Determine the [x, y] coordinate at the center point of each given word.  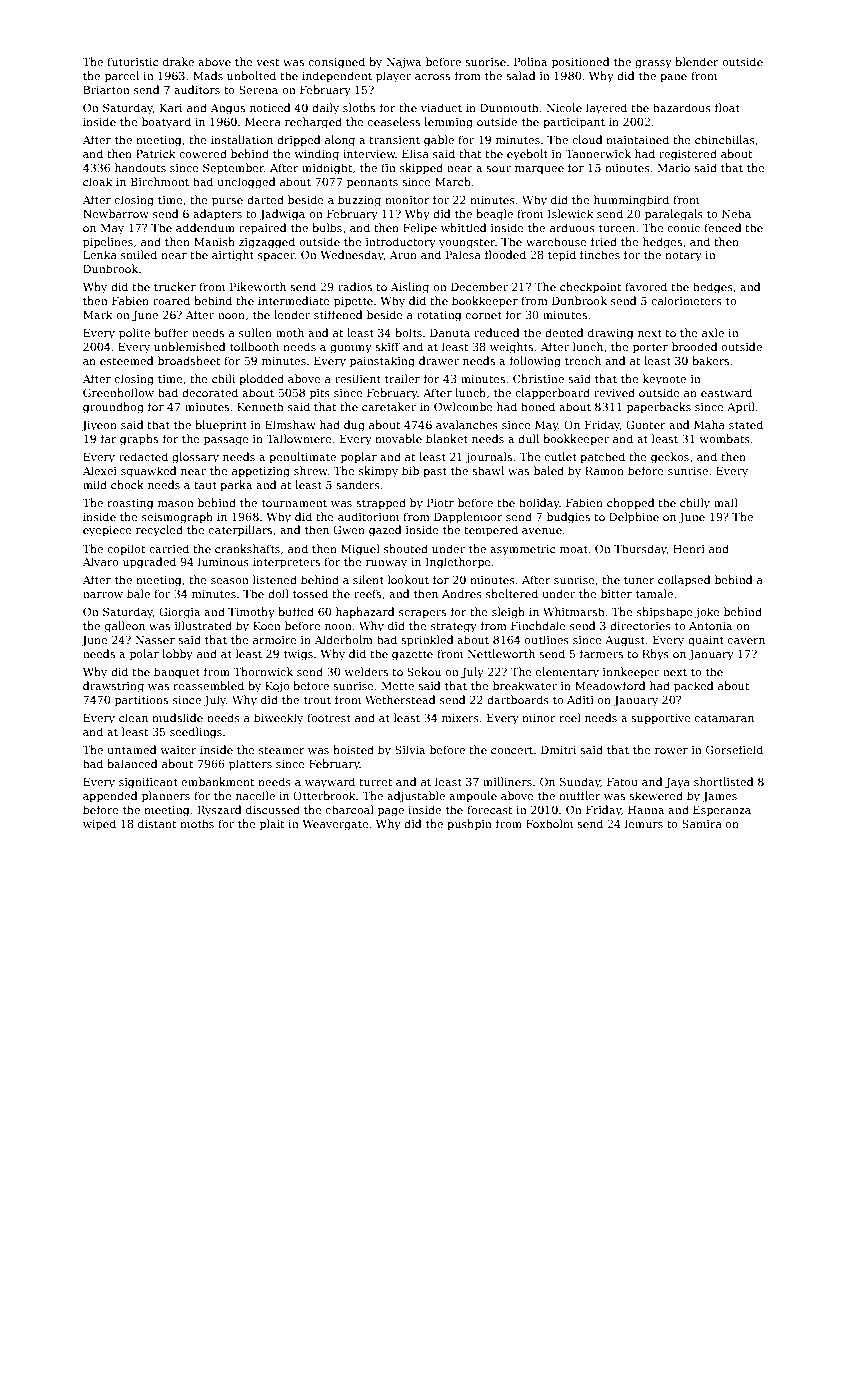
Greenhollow [118, 392]
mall [726, 502]
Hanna [646, 810]
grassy [653, 64]
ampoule [473, 797]
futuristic [133, 61]
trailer [402, 378]
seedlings [196, 733]
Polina [530, 61]
